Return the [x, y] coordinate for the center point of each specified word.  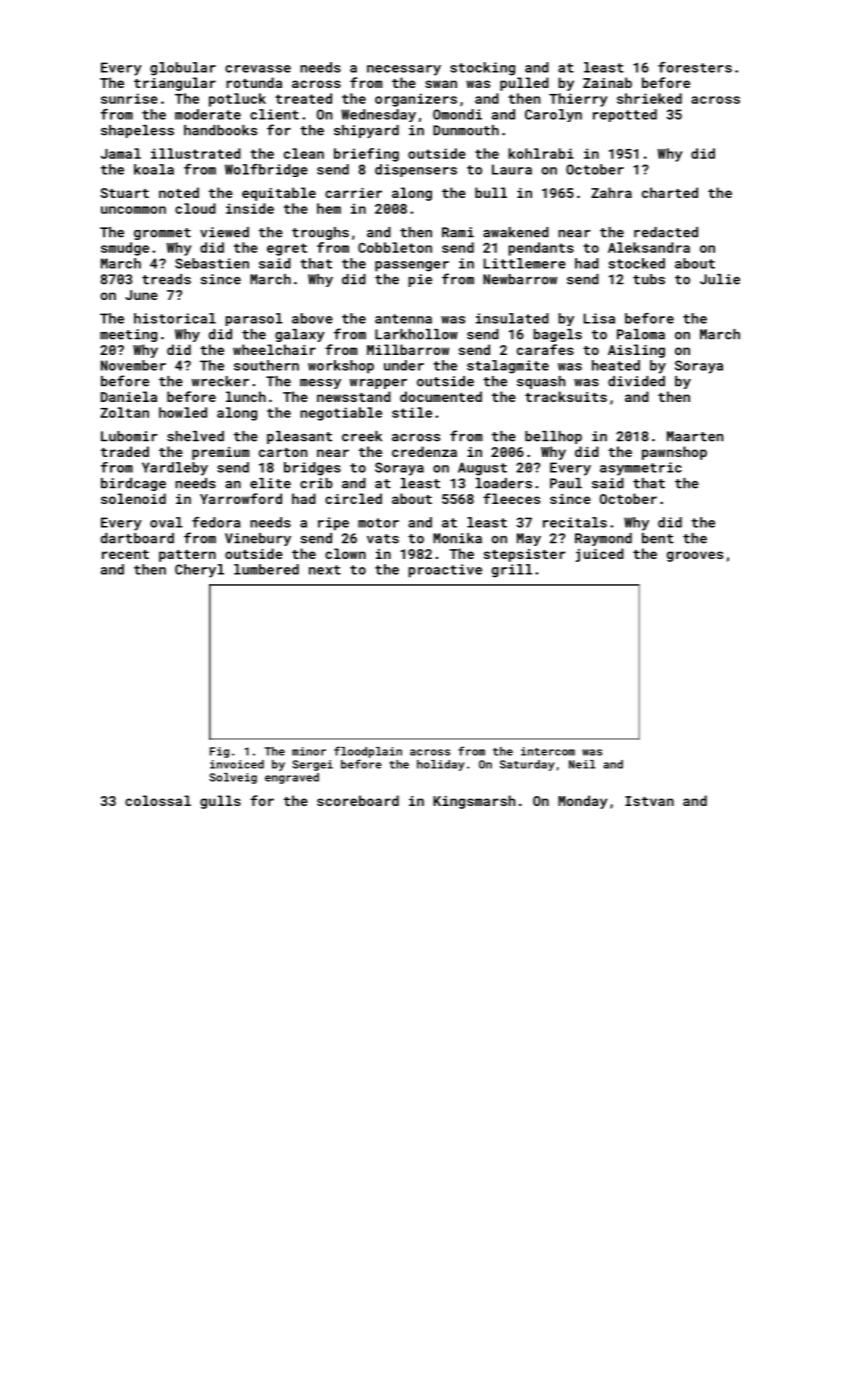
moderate [208, 114]
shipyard [366, 131]
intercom [548, 751]
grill [512, 571]
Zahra [611, 192]
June [141, 295]
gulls [220, 802]
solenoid [133, 498]
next [325, 570]
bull [491, 192]
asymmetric [641, 469]
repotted [625, 115]
